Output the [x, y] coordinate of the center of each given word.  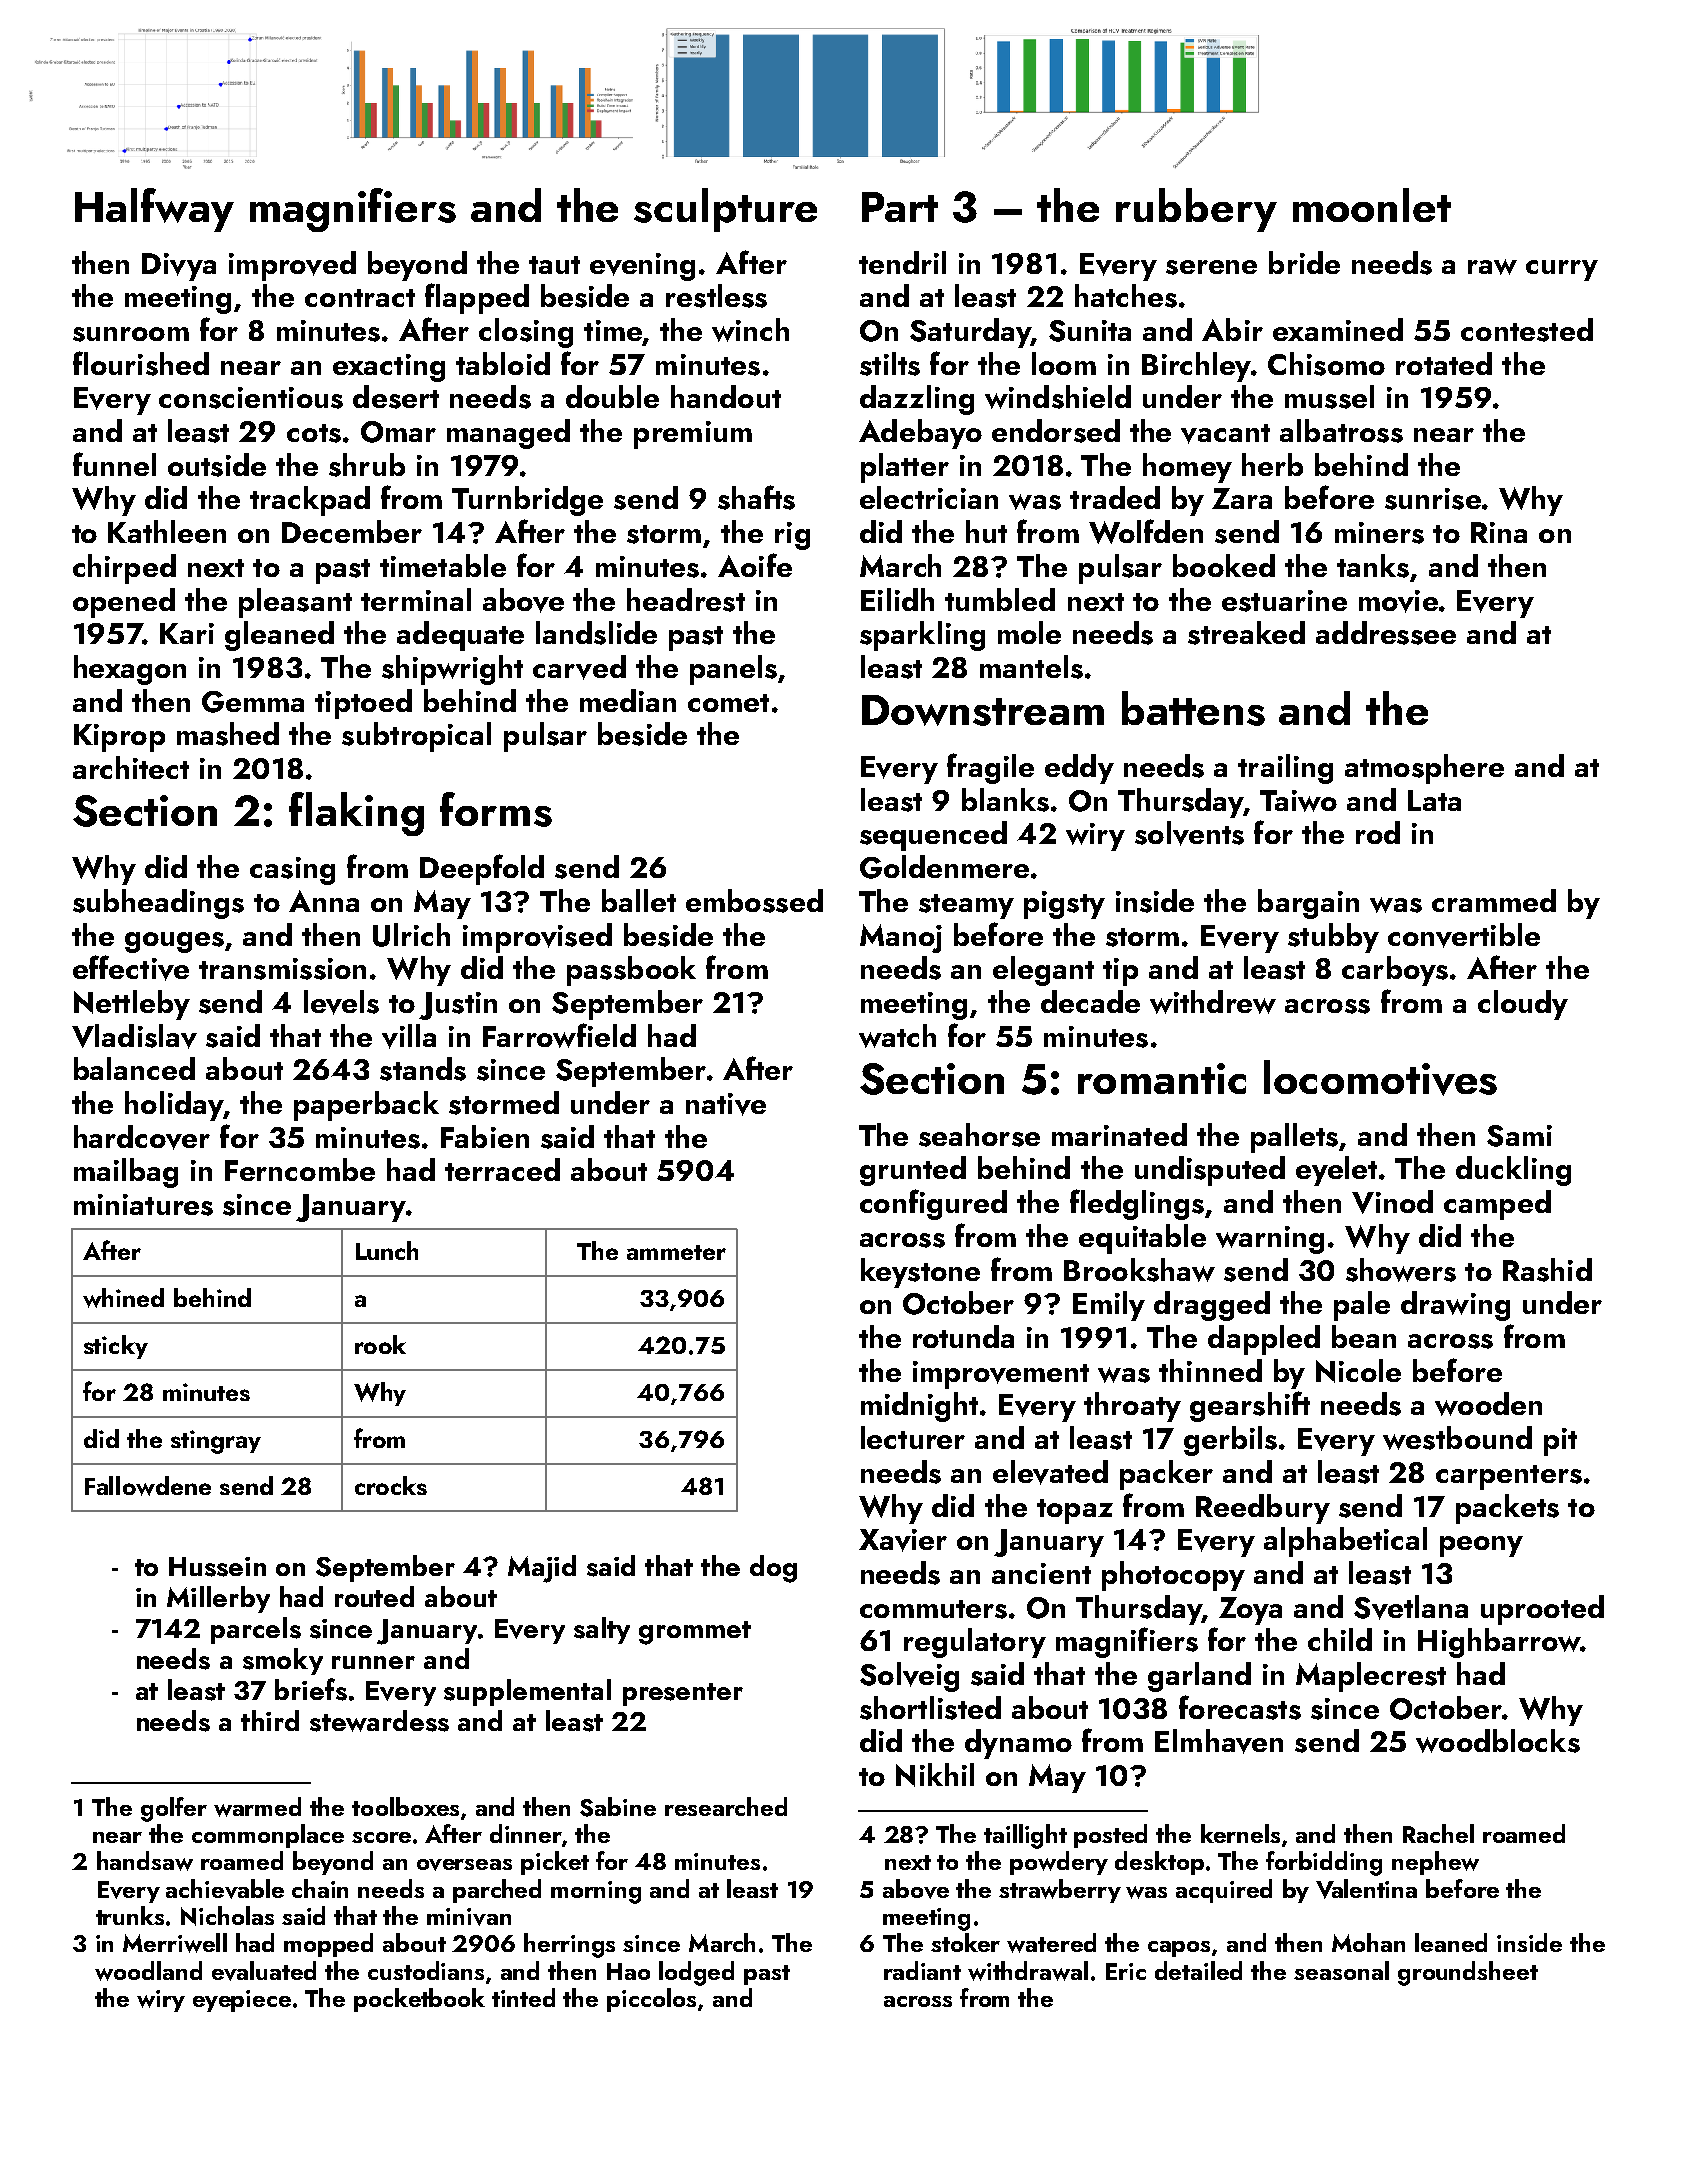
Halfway [154, 210]
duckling [1513, 1171]
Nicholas [227, 1916]
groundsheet [1468, 1973]
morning [596, 1892]
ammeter [676, 1252]
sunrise [1433, 499]
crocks [391, 1485]
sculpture [725, 210]
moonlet [1372, 205]
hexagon [130, 670]
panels [733, 670]
